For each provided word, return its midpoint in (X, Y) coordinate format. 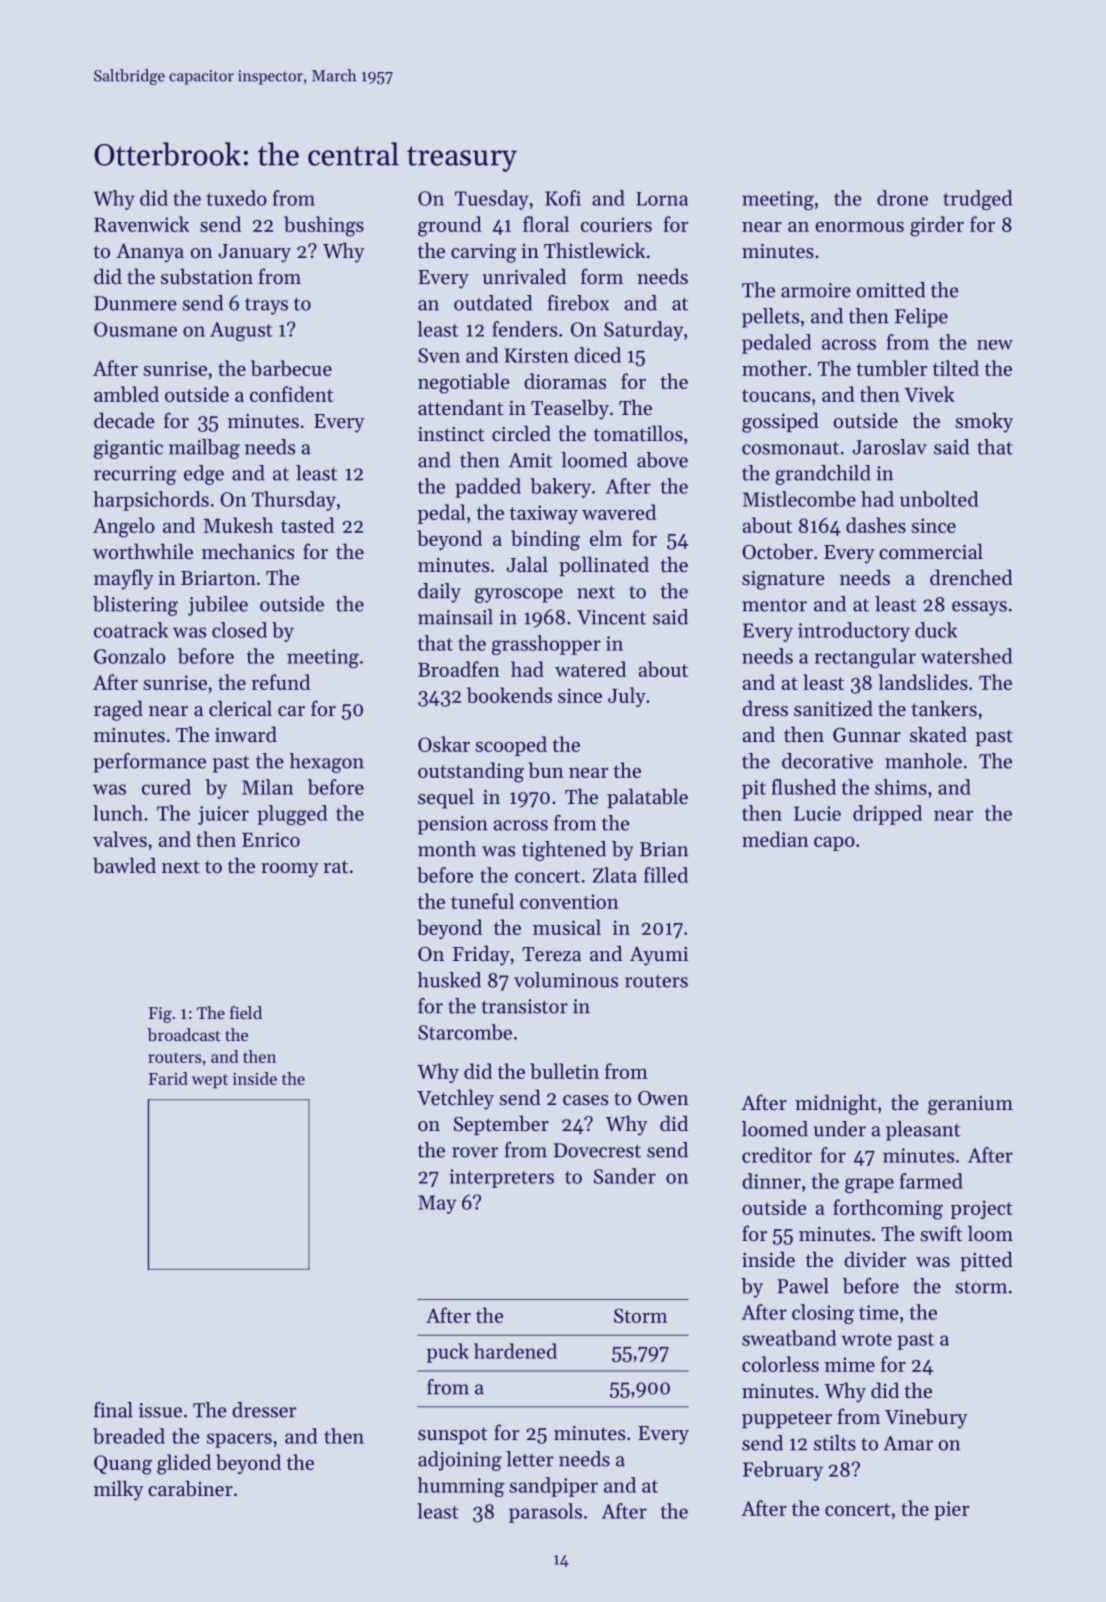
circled (521, 433)
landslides (923, 682)
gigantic (128, 449)
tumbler (891, 368)
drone (902, 198)
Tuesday (492, 200)
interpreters (501, 1178)
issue (160, 1410)
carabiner (190, 1488)
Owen (663, 1098)
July (627, 697)
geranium (970, 1105)
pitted (986, 1261)
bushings (324, 226)
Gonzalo (130, 656)
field (246, 1012)
